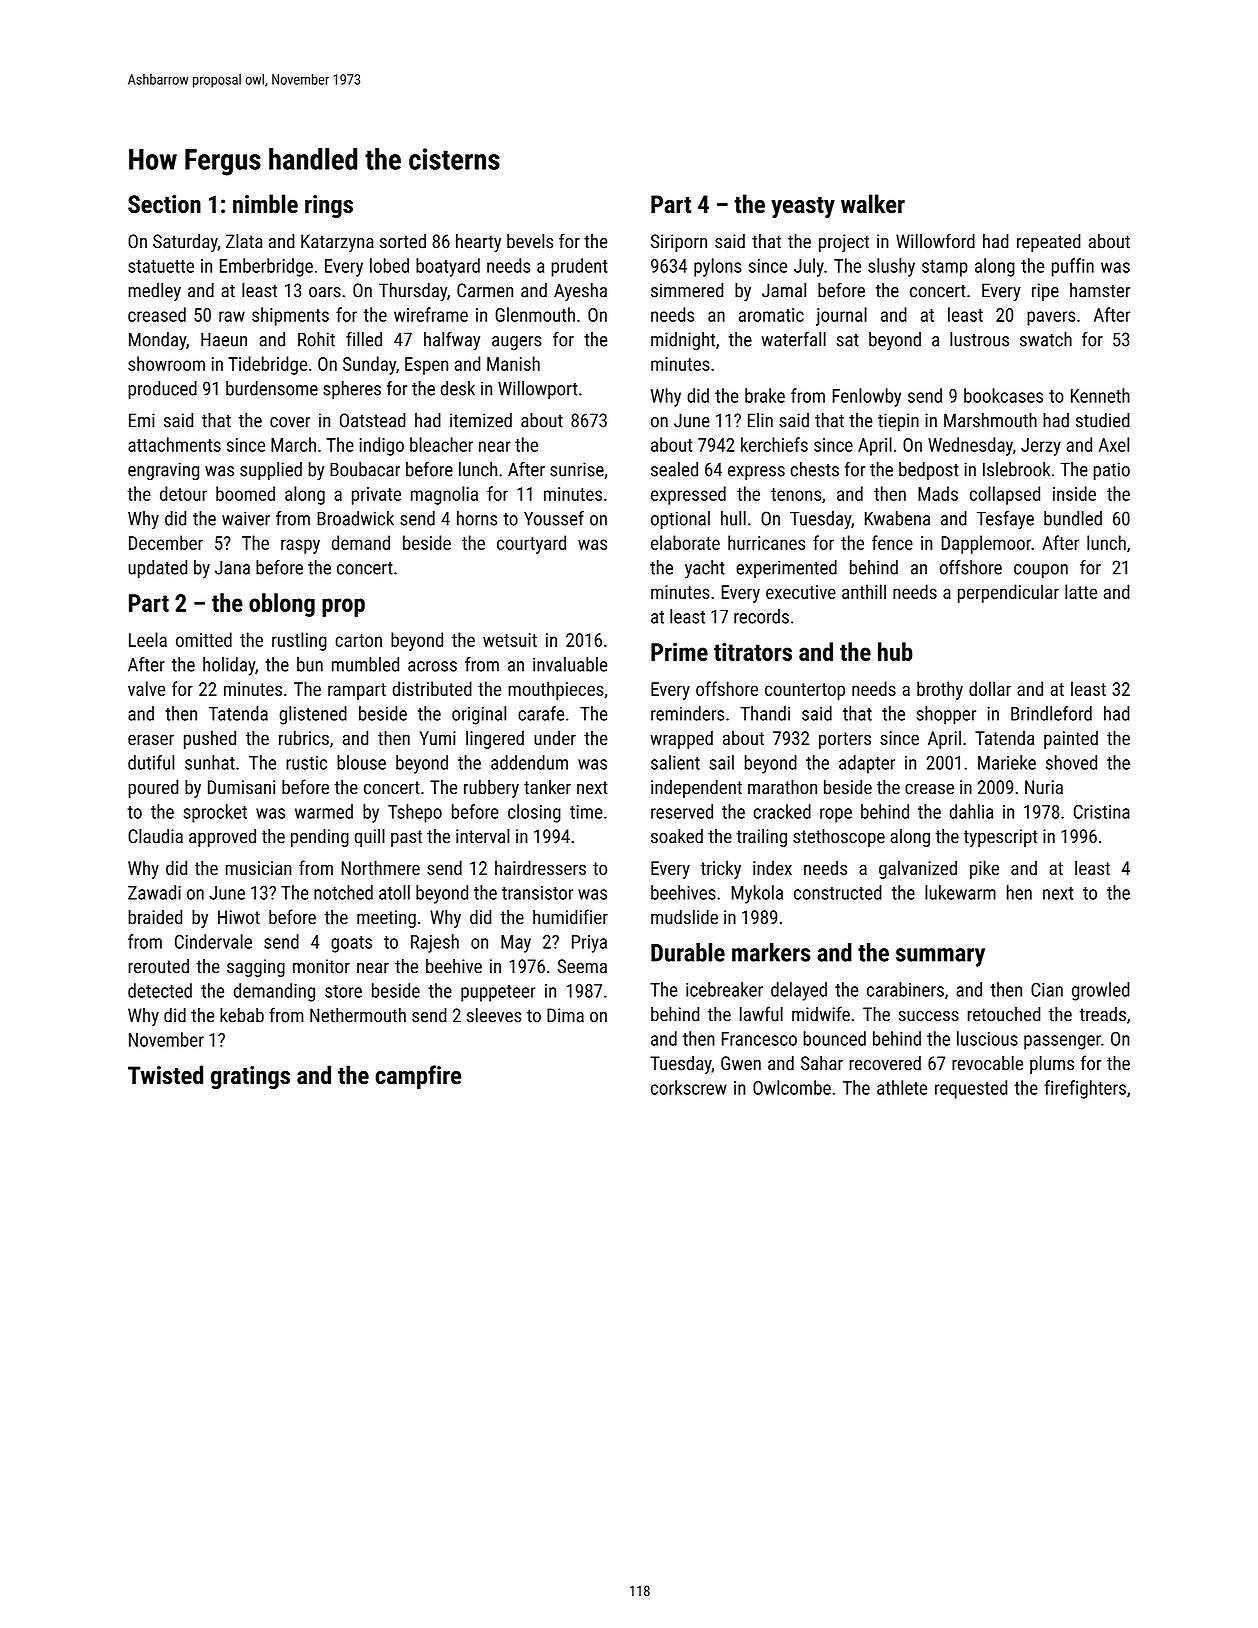 This screenshot has height=1628, width=1258. Describe the element at coordinates (683, 341) in the screenshot. I see `midnight` at that location.
